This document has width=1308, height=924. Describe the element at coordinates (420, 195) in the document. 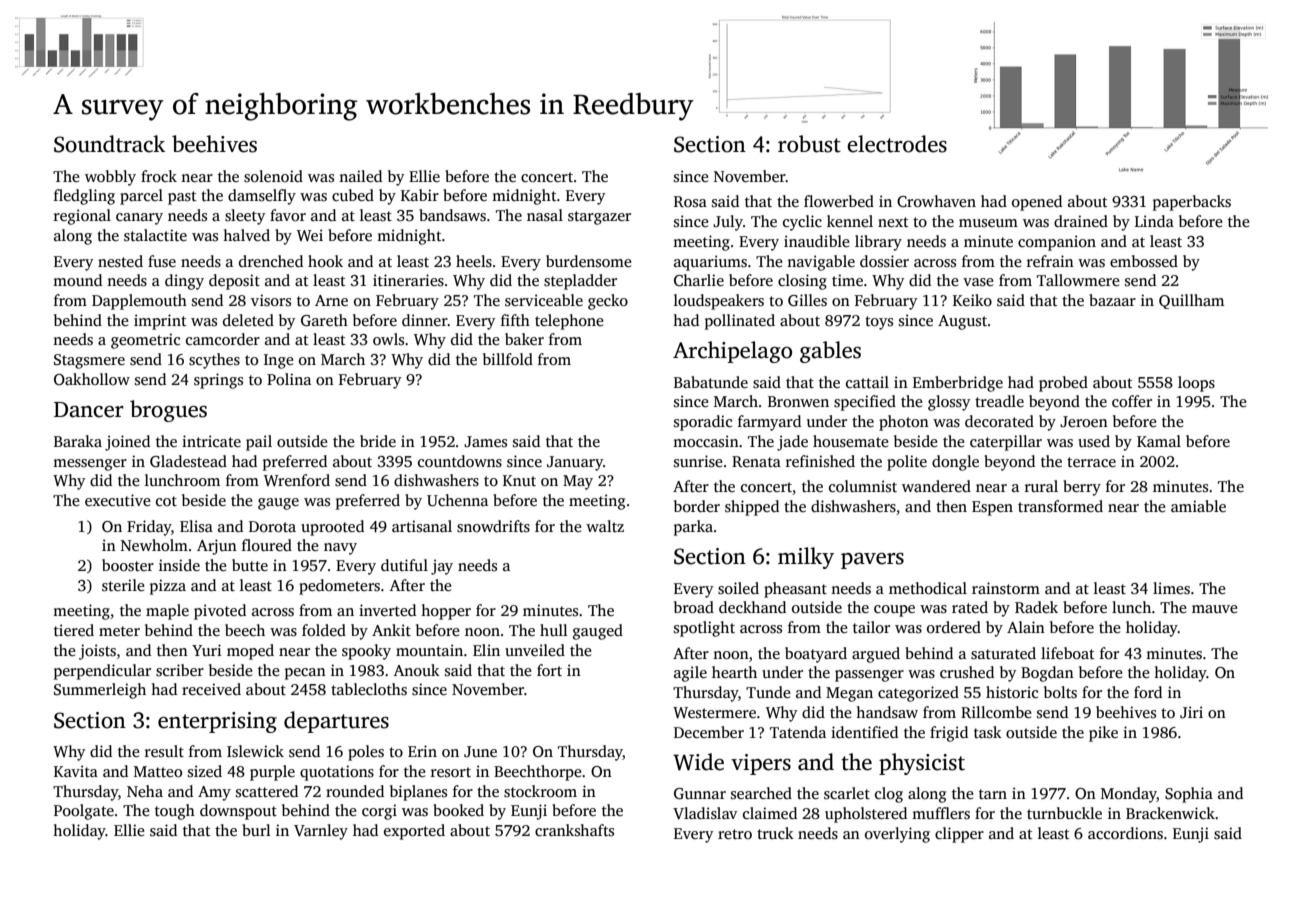

I see `Kabir` at that location.
